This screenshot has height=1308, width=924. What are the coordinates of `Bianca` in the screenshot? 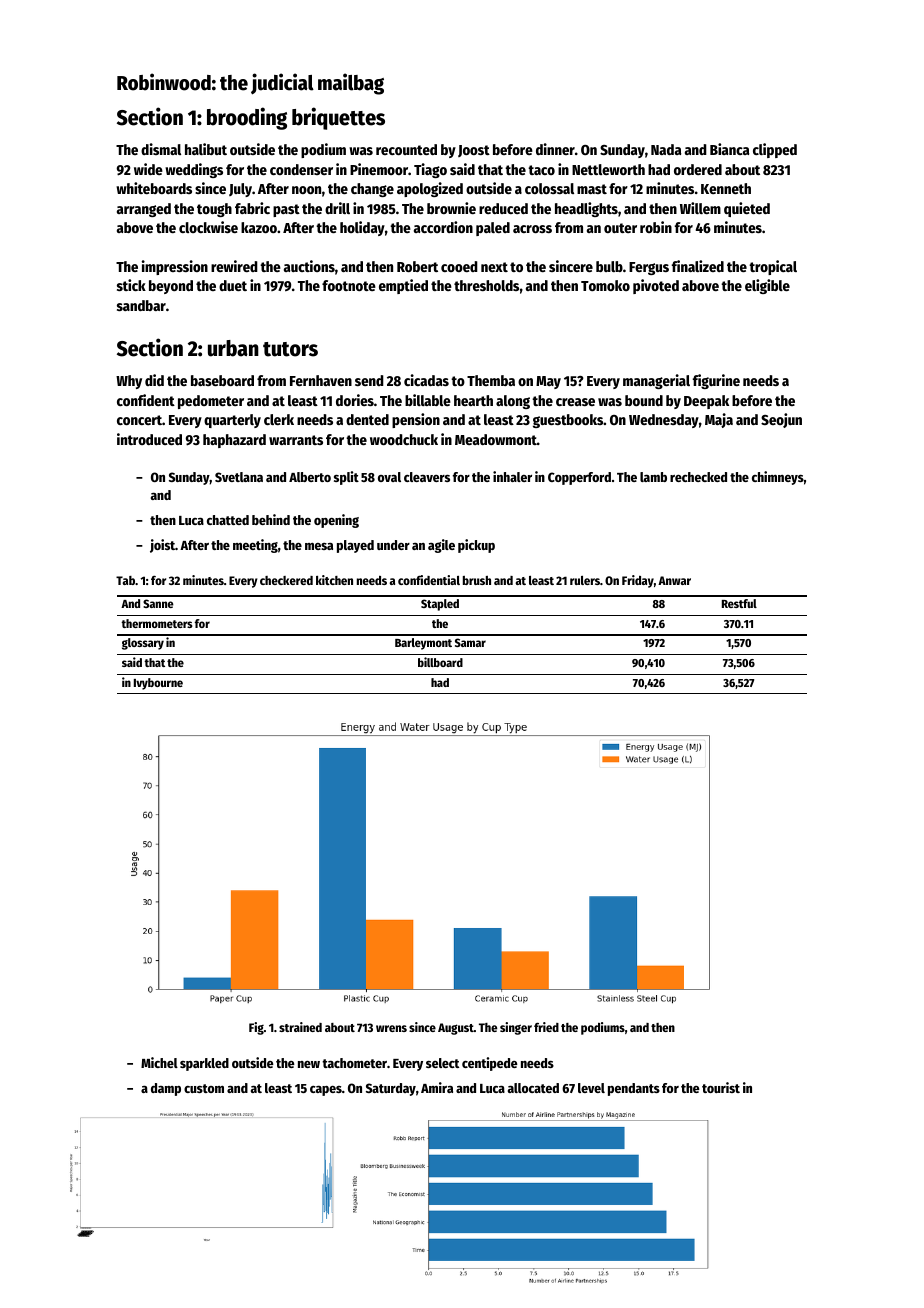 It's located at (729, 149).
